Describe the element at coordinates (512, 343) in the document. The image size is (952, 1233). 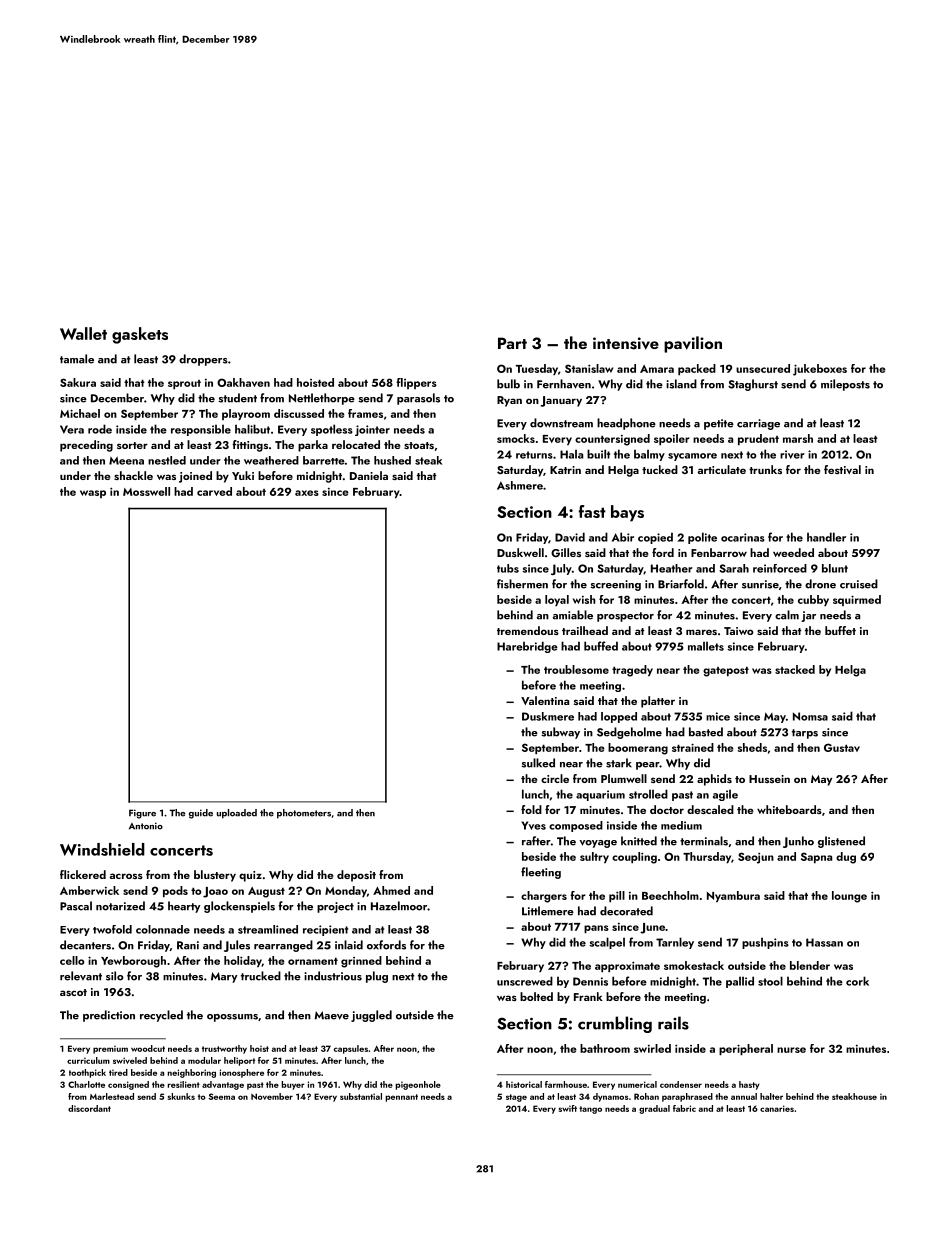
I see `Part` at that location.
